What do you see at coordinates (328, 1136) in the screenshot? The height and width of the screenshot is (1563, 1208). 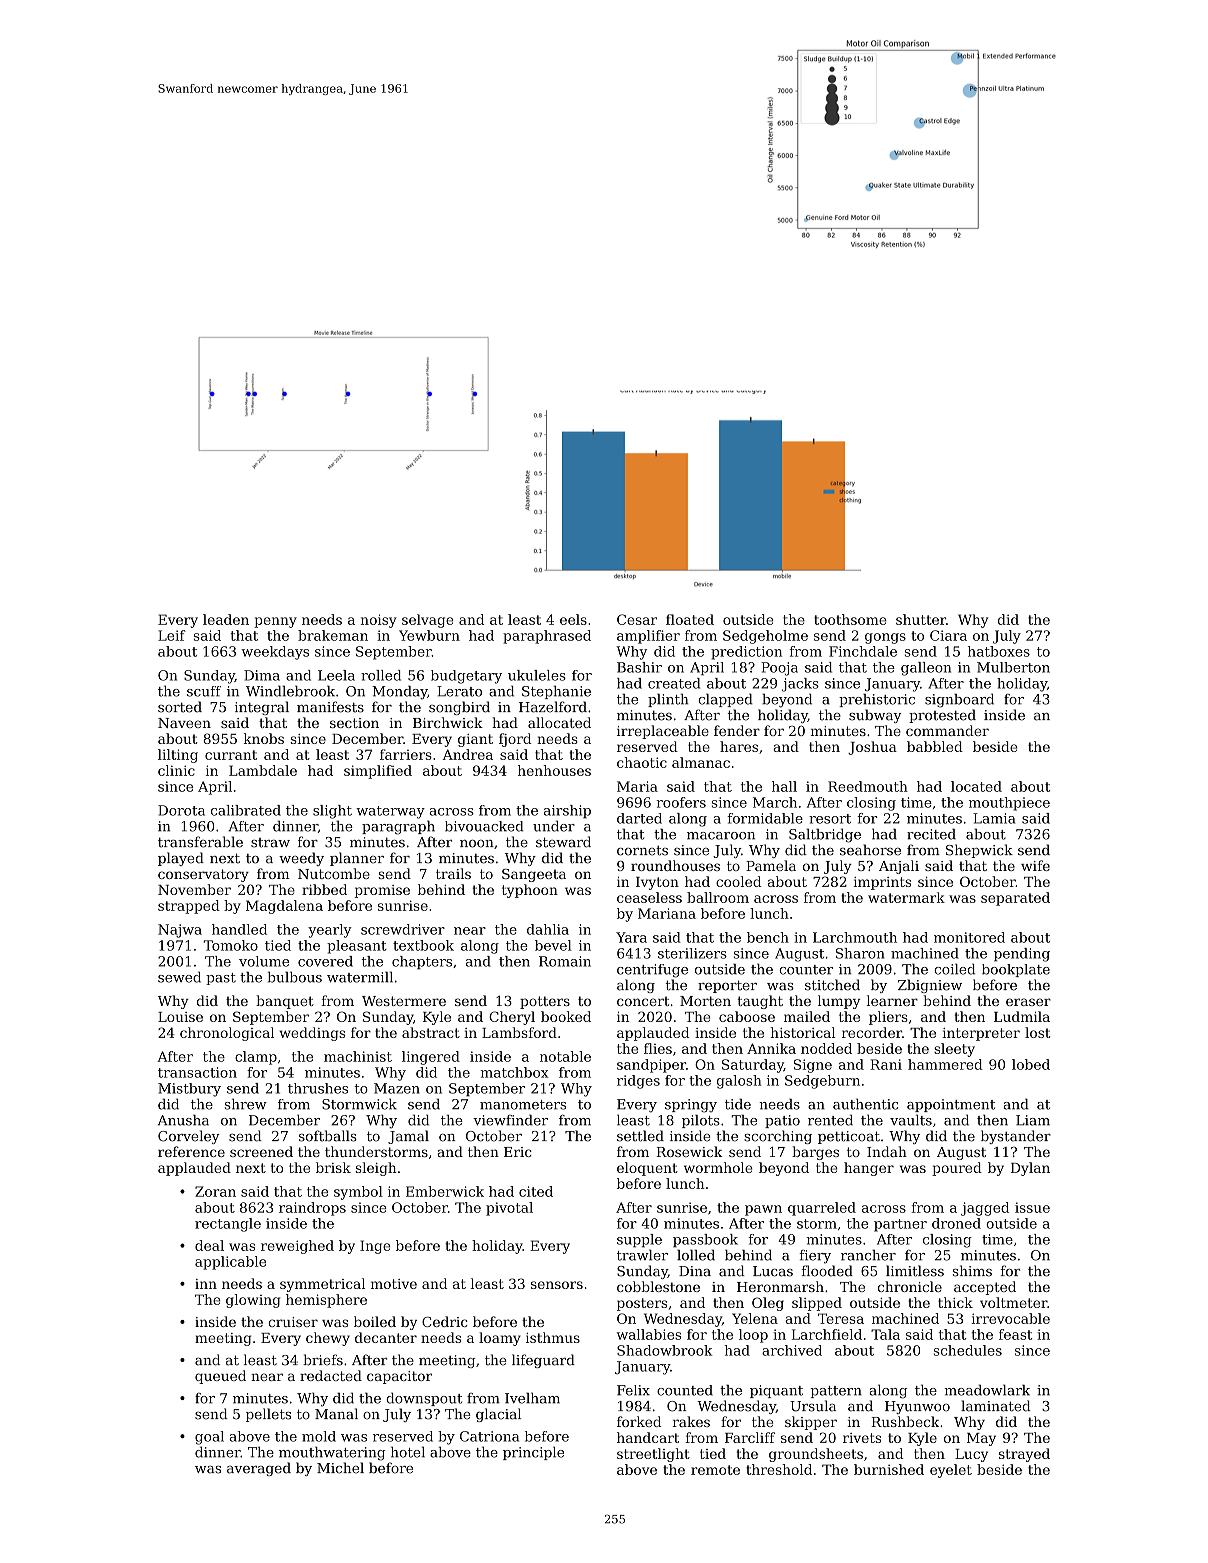 I see `softballs` at bounding box center [328, 1136].
